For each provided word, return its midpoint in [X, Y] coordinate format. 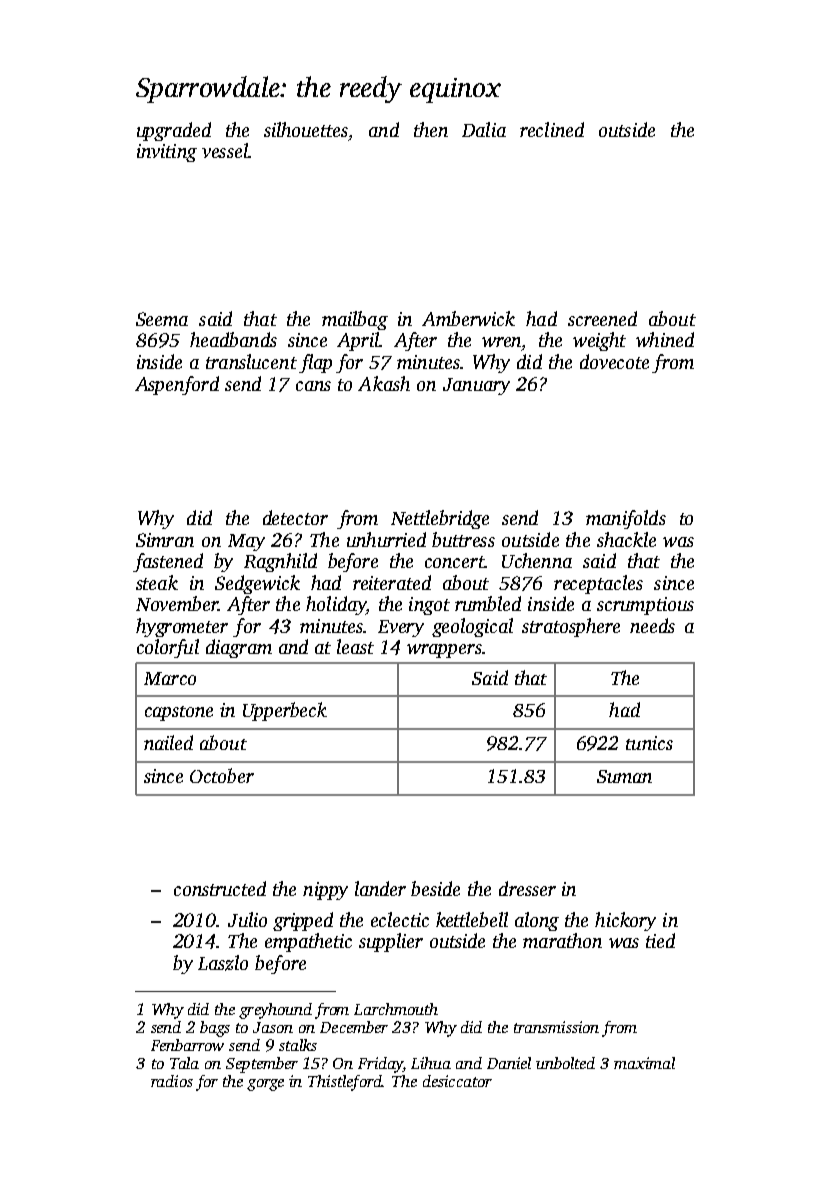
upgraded [174, 131]
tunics [649, 743]
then [431, 129]
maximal [644, 1063]
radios [172, 1081]
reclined [552, 129]
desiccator [457, 1081]
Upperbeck [285, 711]
